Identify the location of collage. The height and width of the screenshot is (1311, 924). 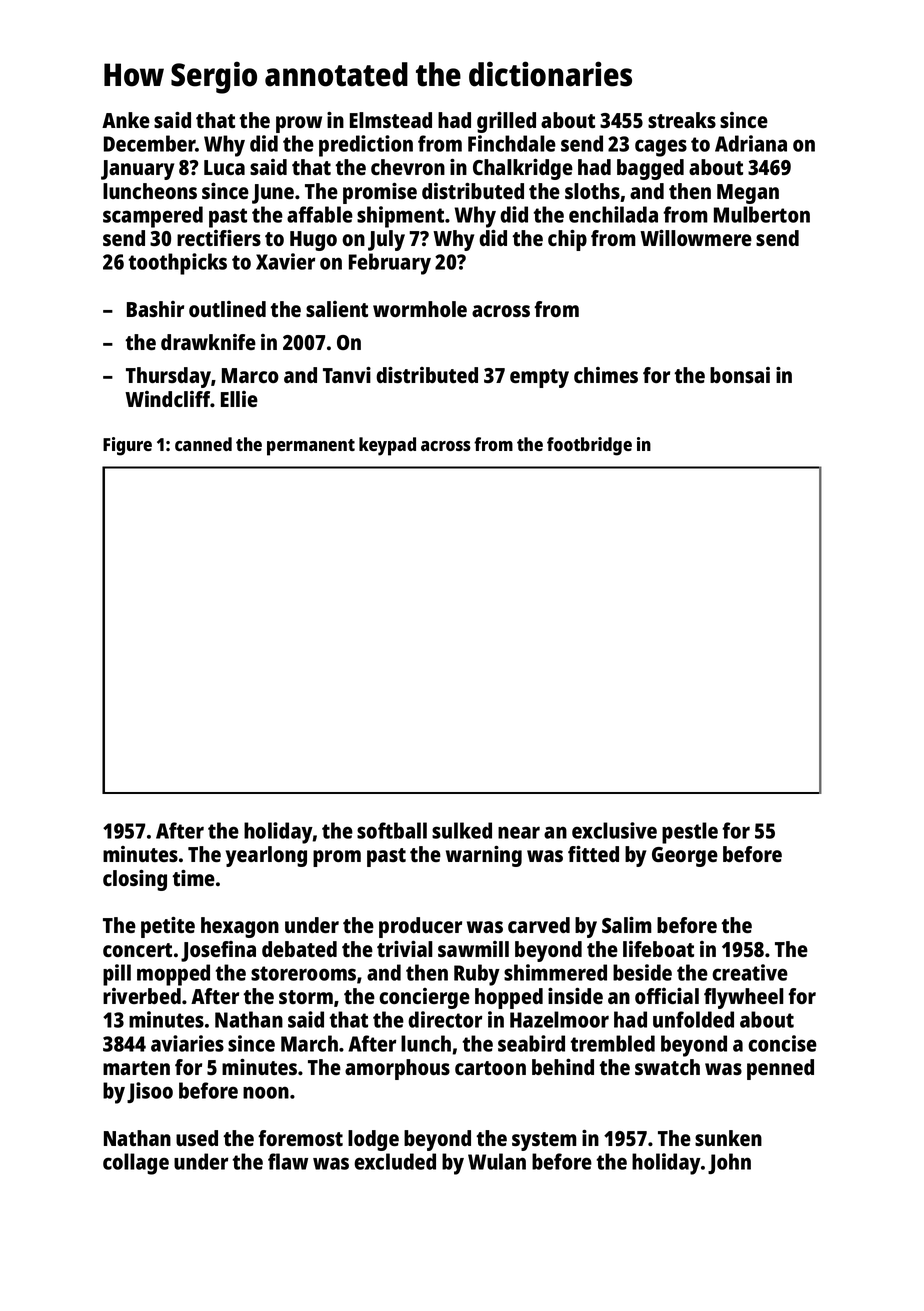
(136, 1164).
